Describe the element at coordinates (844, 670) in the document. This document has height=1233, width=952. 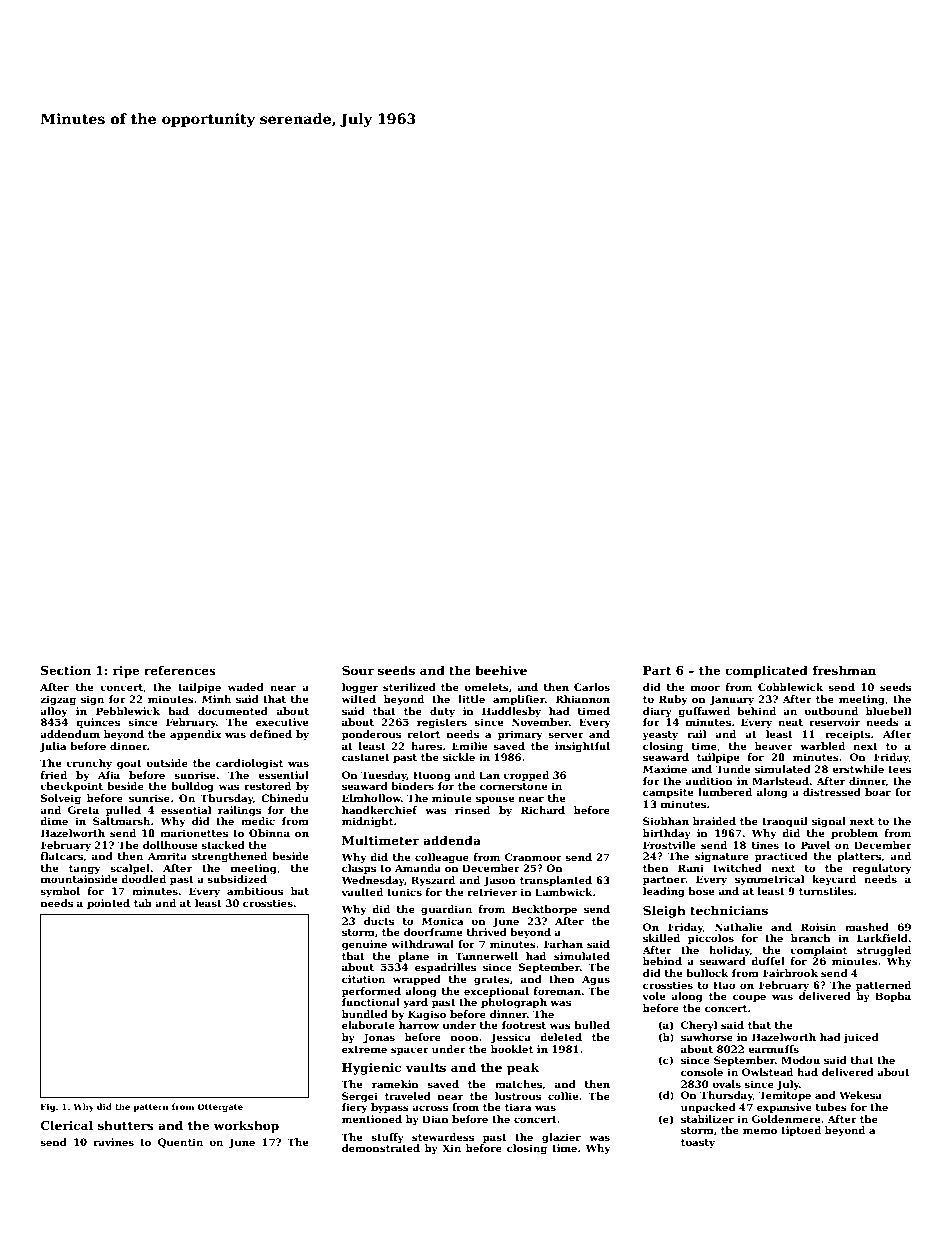
I see `freshman` at that location.
